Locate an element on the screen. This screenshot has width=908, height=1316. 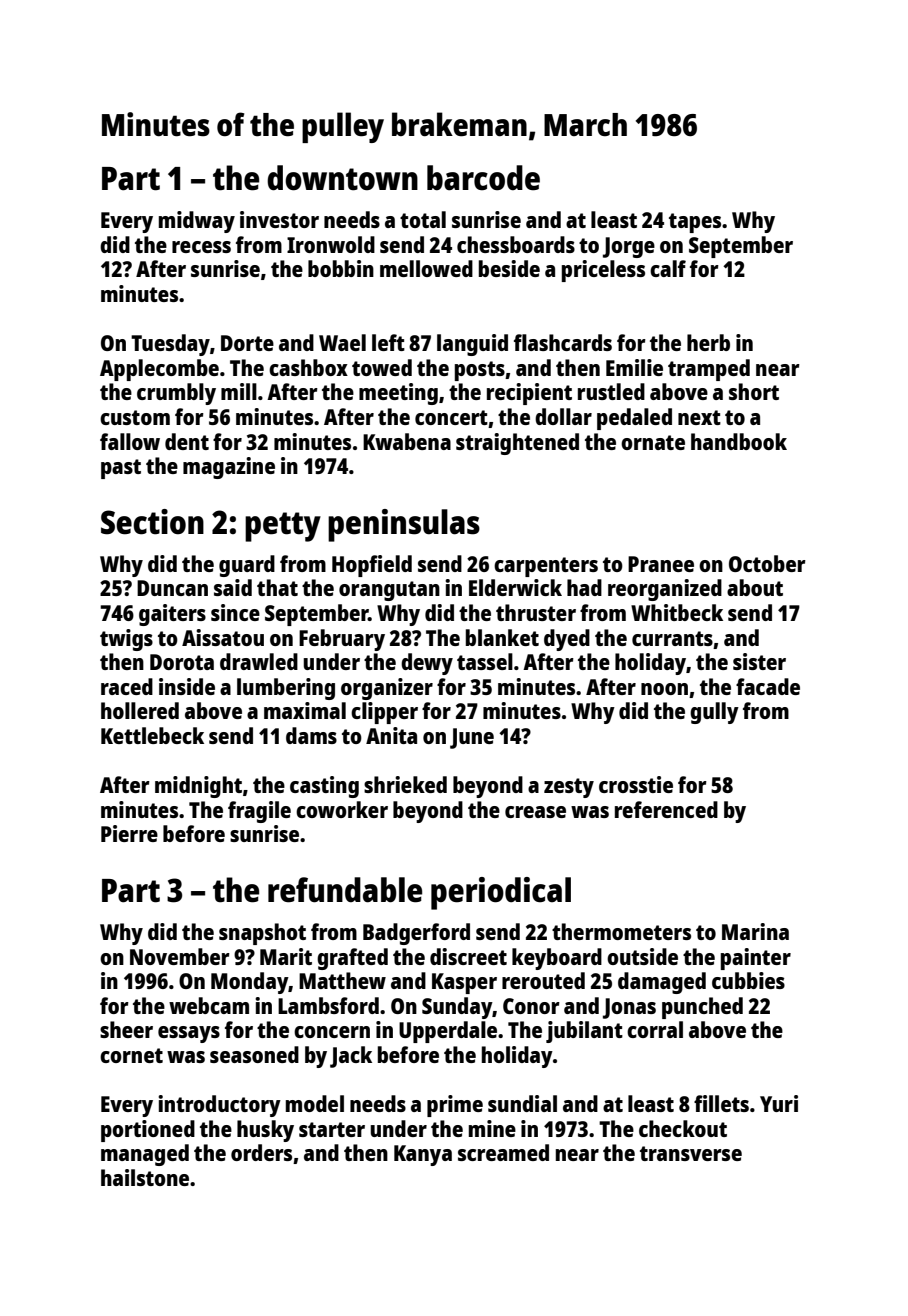
barcode is located at coordinates (483, 178).
